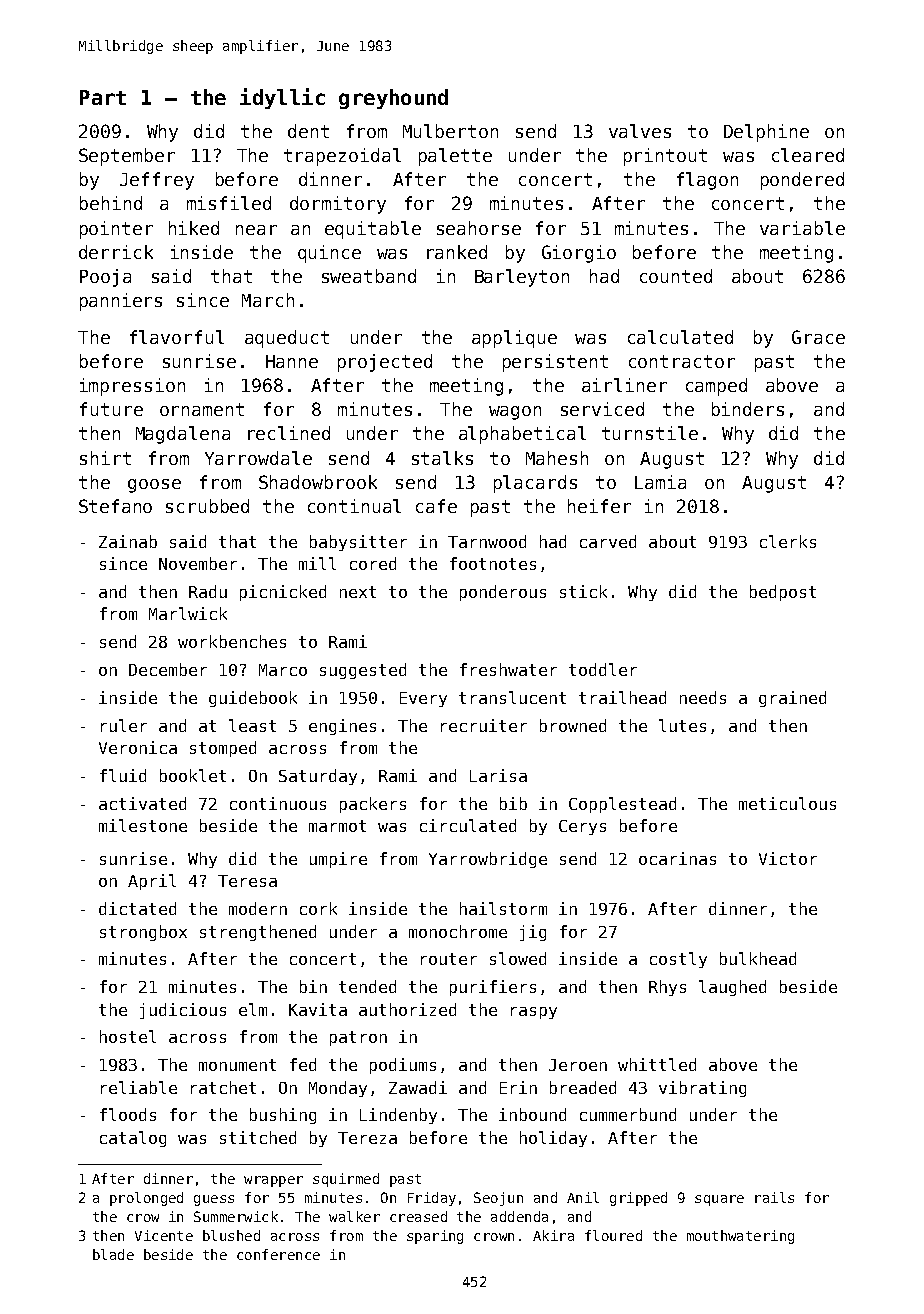  I want to click on Hanne, so click(292, 361).
